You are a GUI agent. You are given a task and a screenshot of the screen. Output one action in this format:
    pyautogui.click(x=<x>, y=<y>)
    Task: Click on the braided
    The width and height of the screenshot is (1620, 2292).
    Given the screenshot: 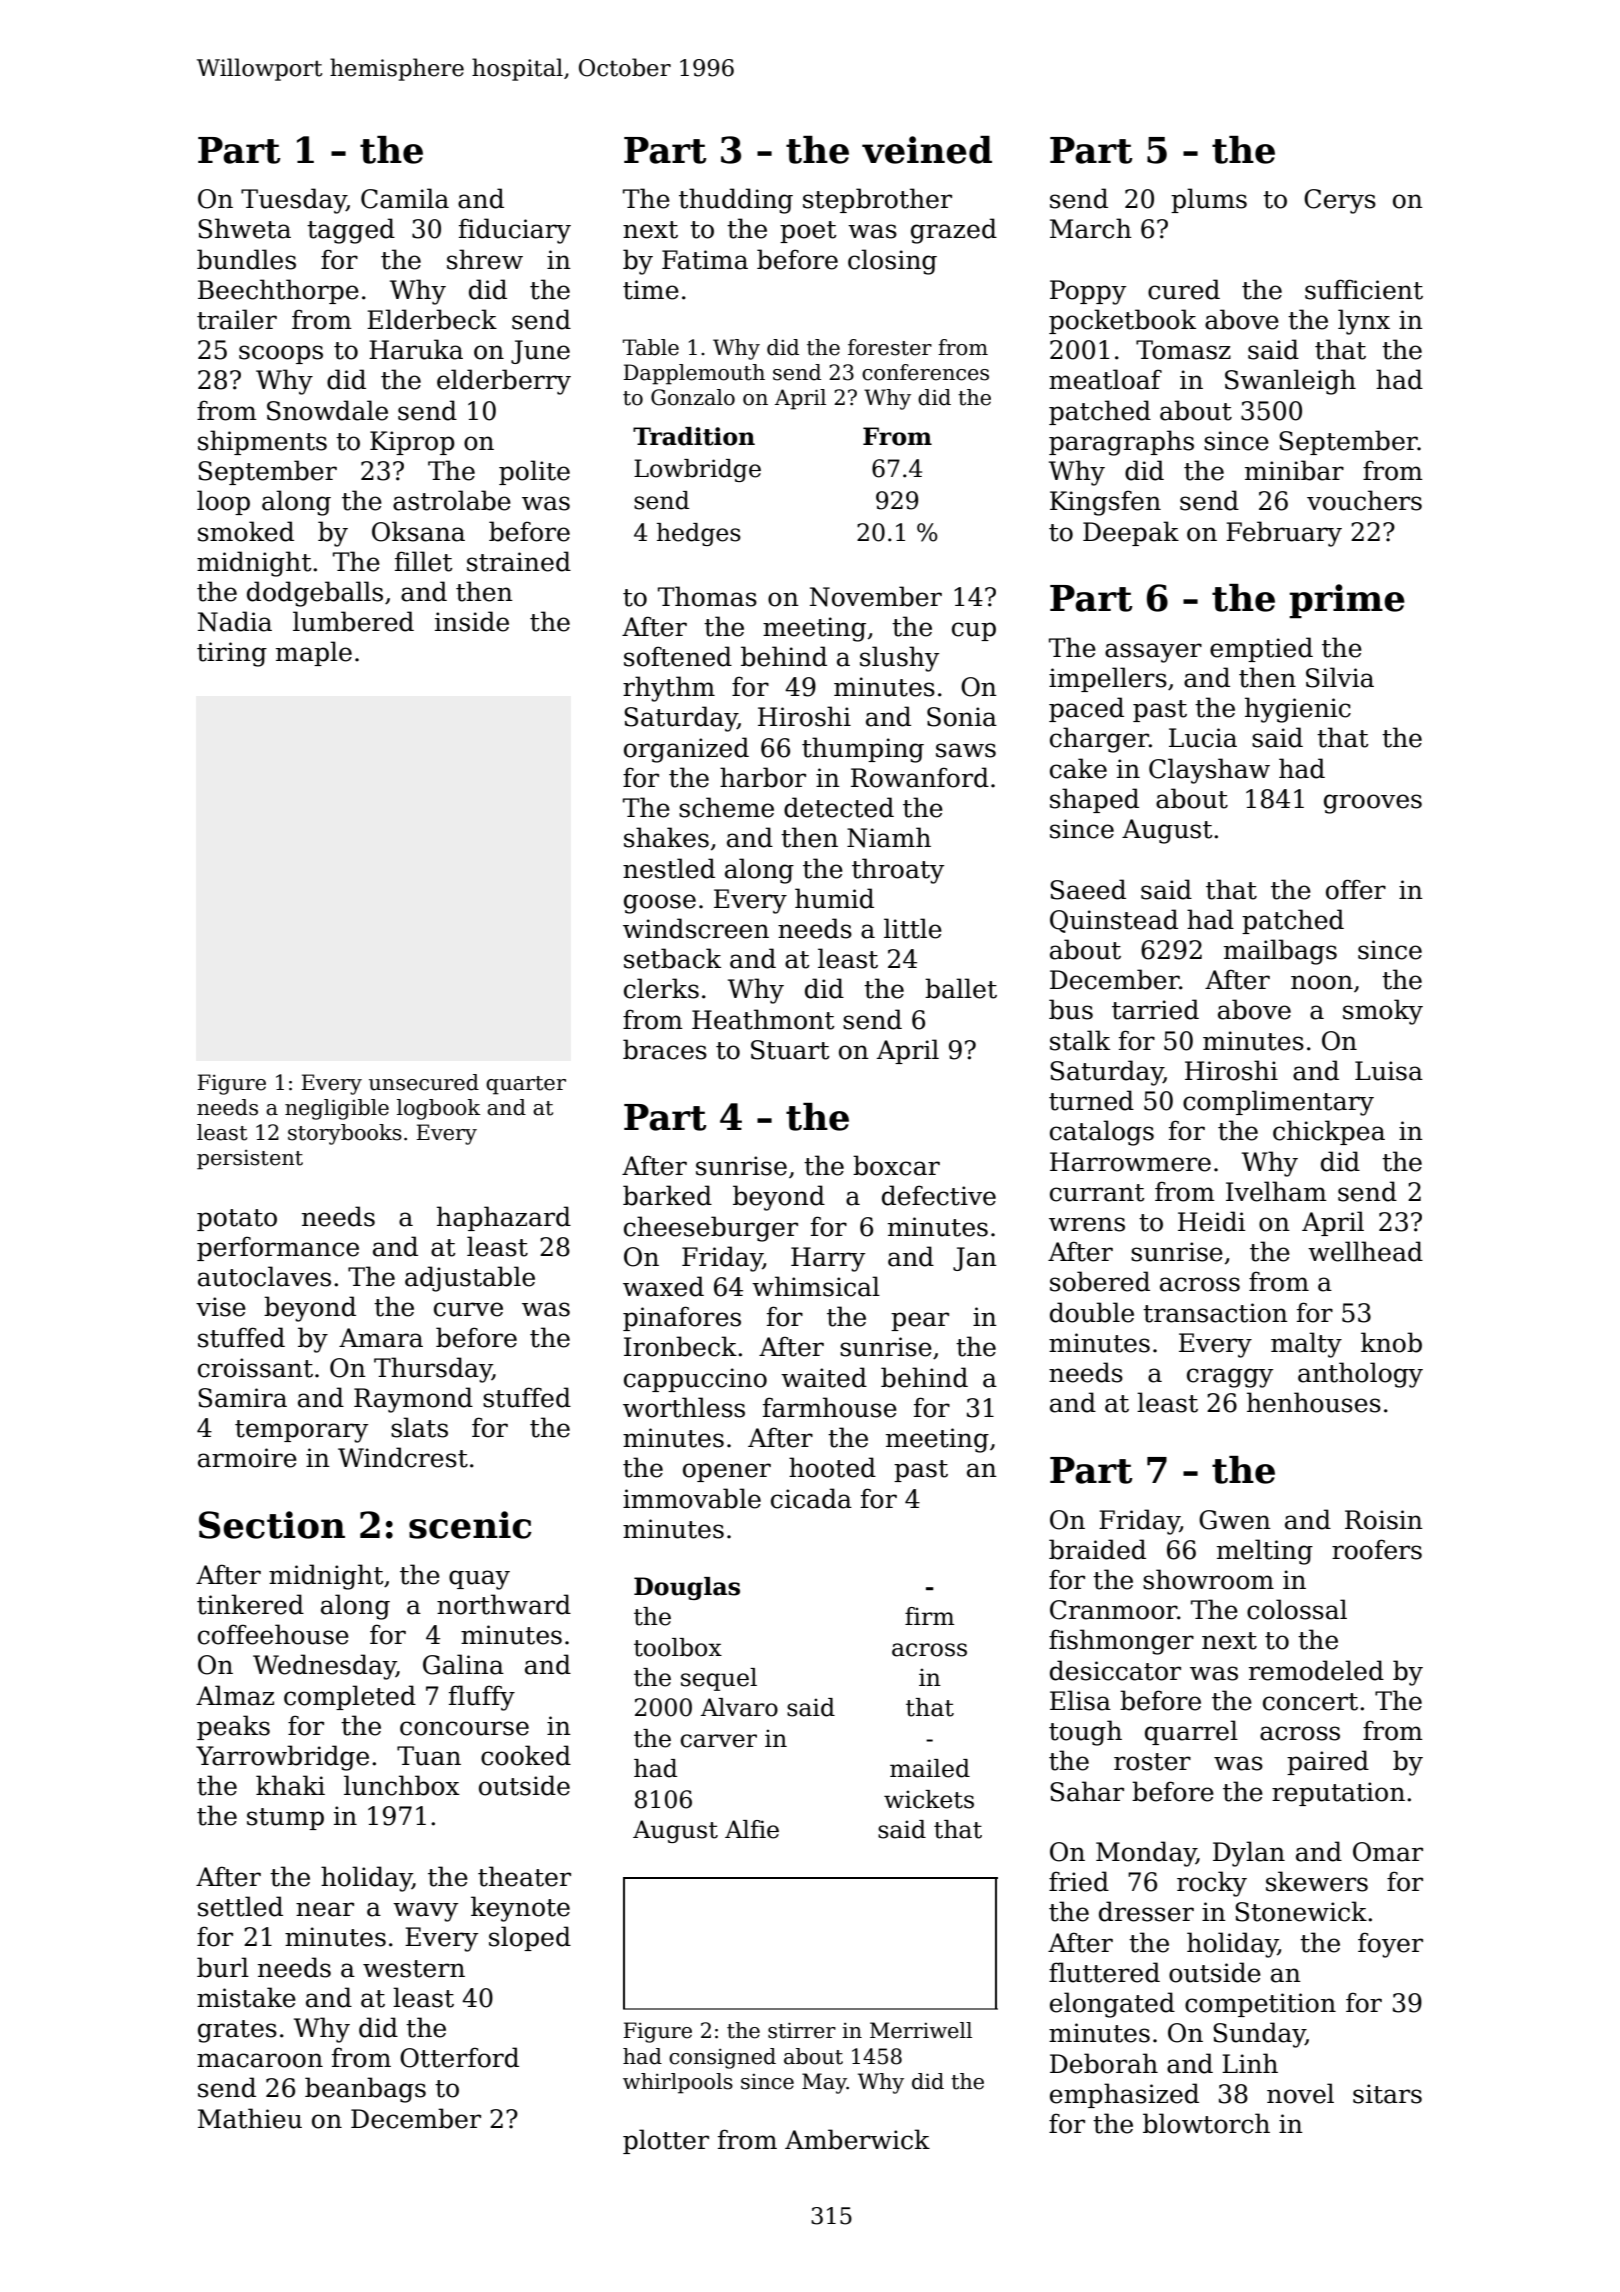 What is the action you would take?
    pyautogui.click(x=1097, y=1549)
